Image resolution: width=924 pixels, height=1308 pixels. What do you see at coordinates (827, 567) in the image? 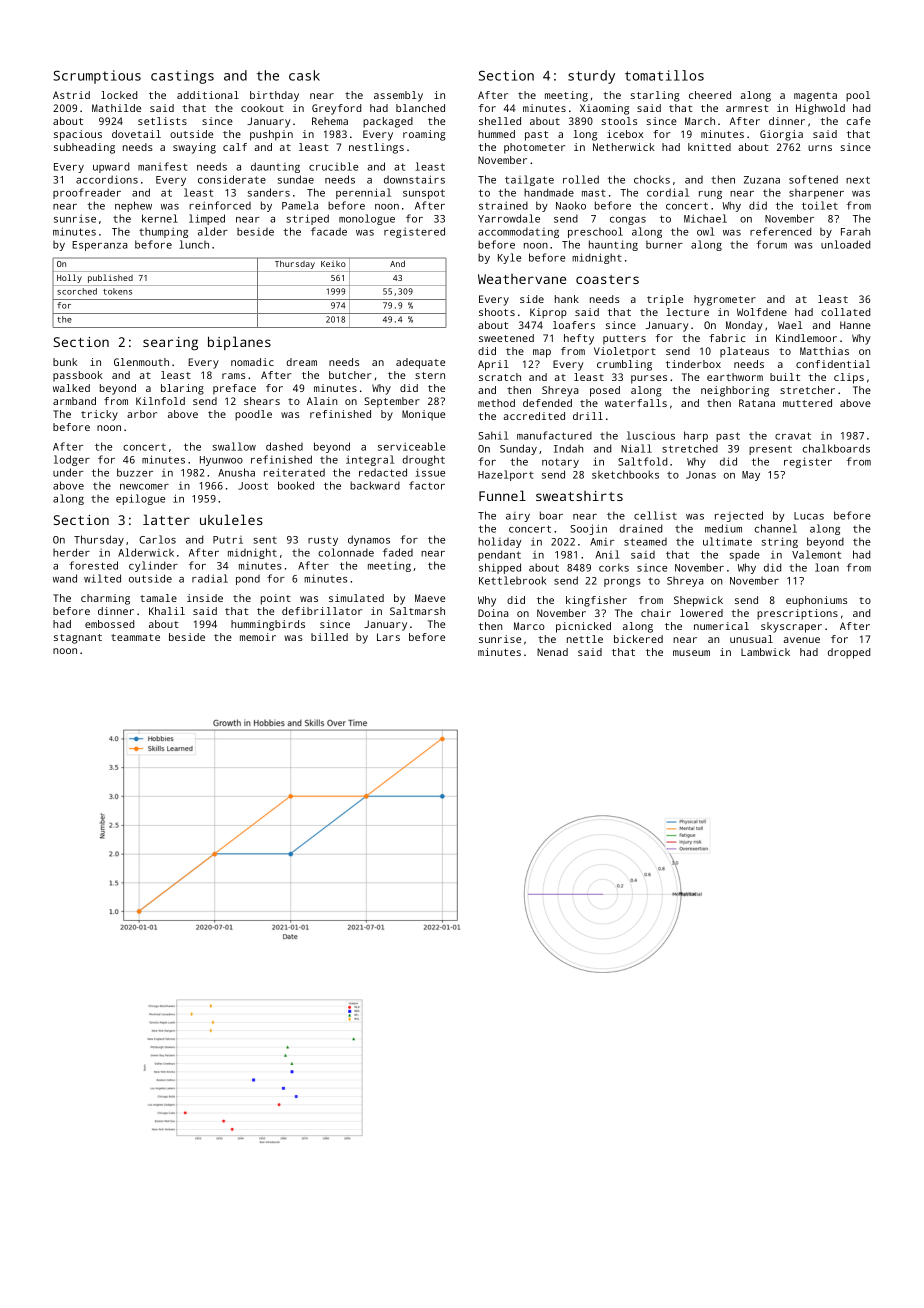
I see `loan` at bounding box center [827, 567].
